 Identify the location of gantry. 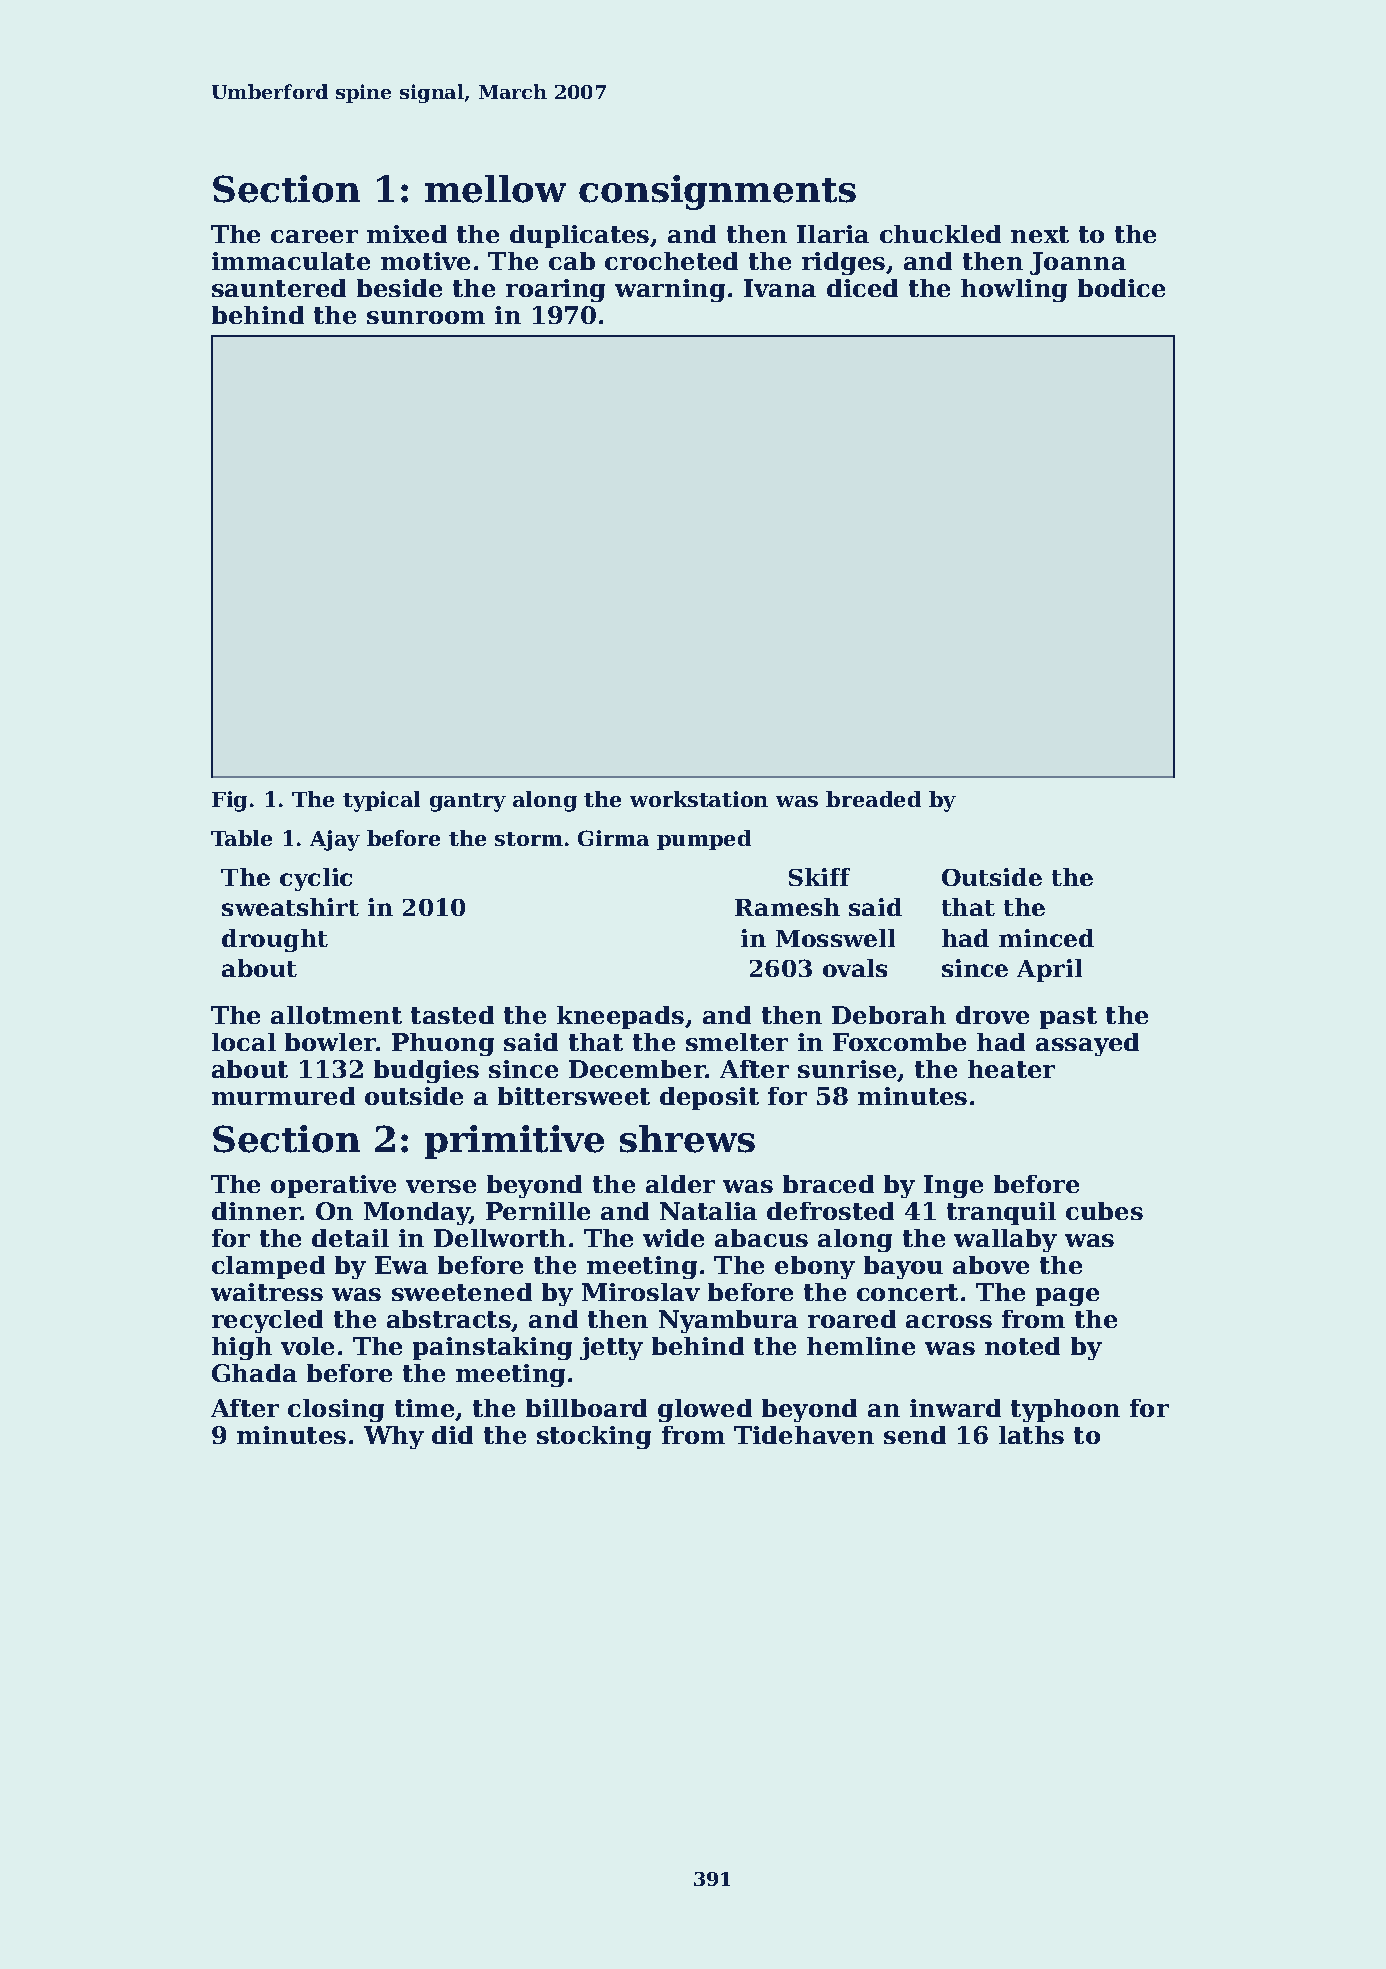
(468, 802).
